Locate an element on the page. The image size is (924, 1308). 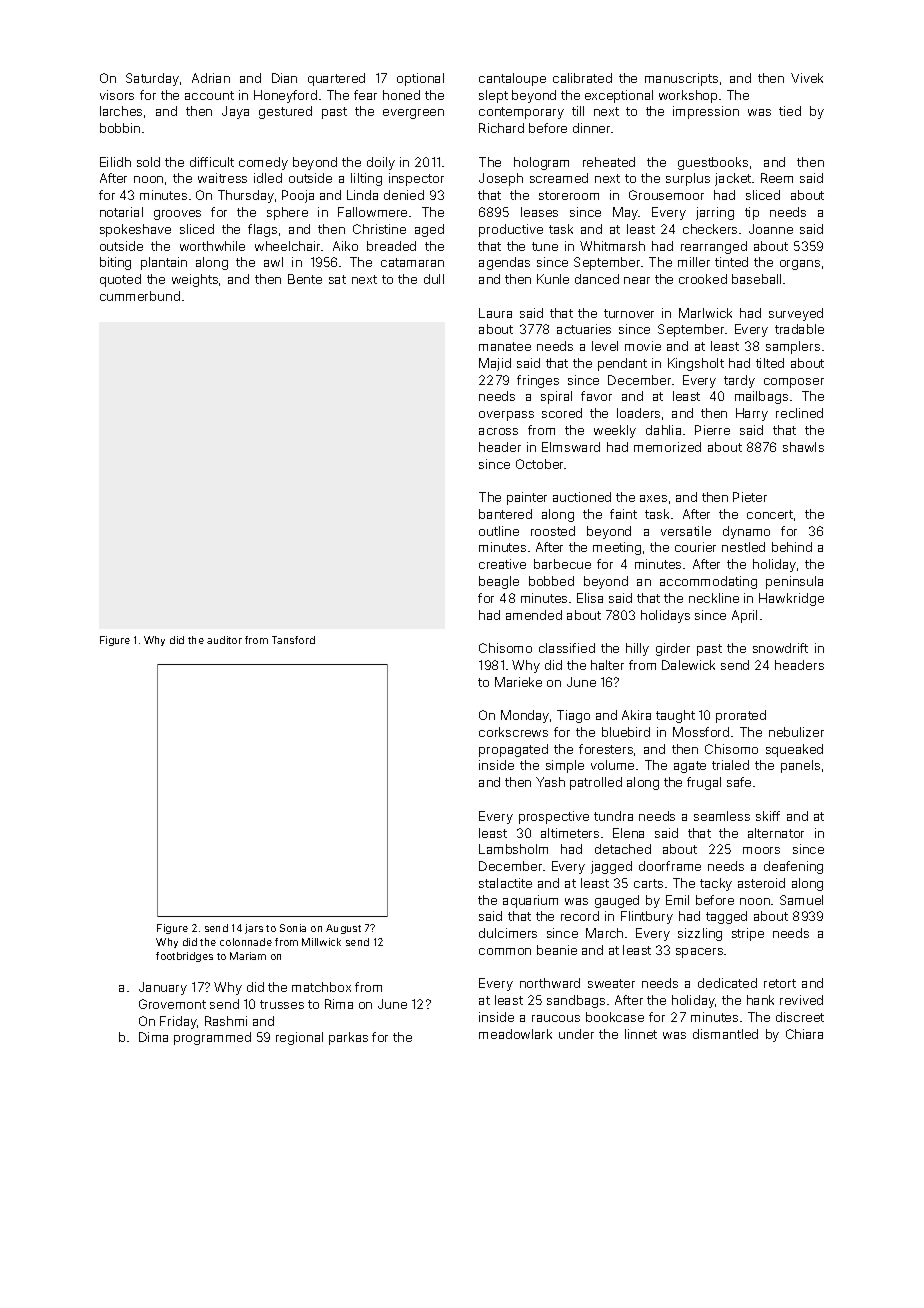
Vivek is located at coordinates (807, 78).
